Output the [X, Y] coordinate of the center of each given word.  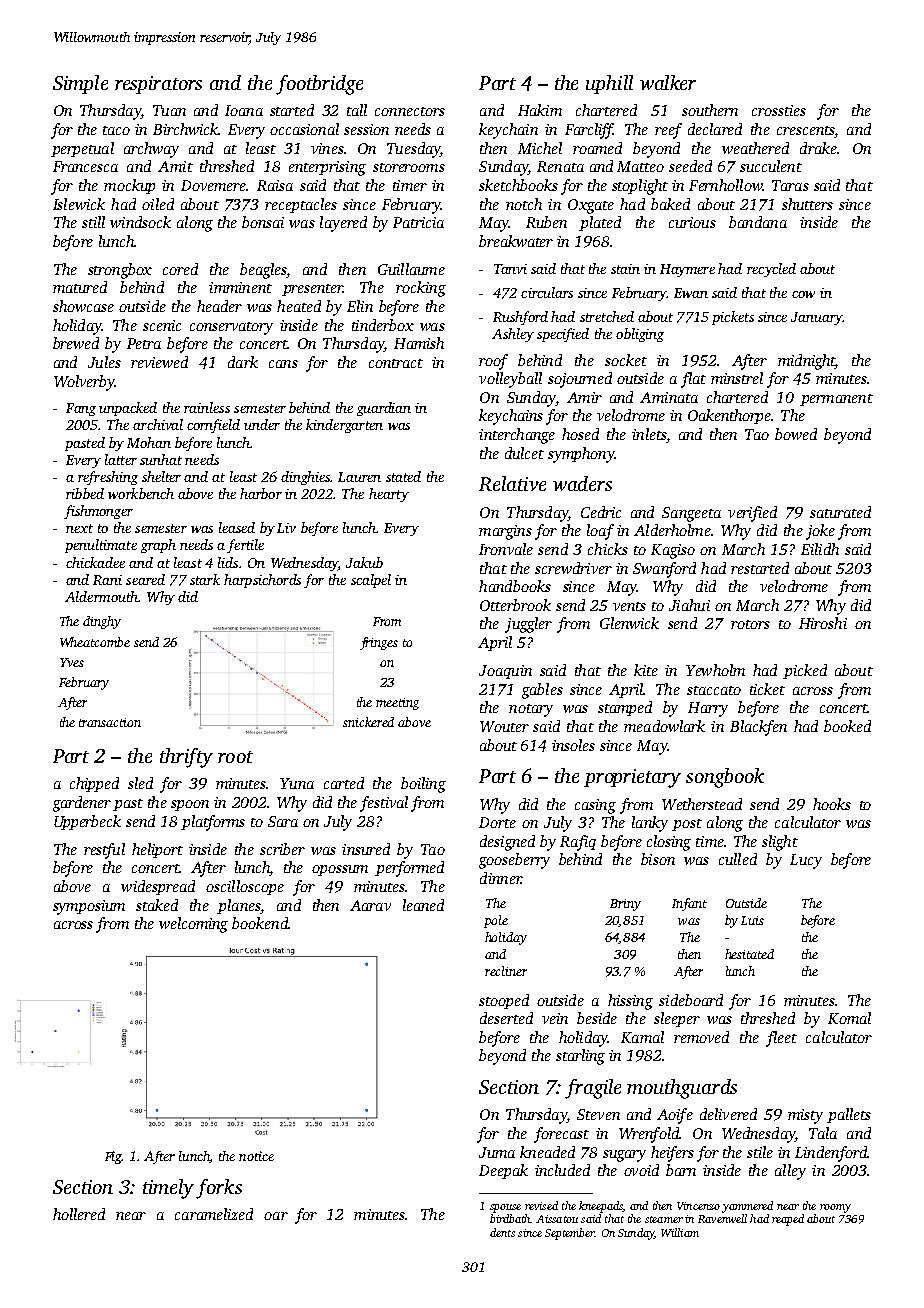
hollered [79, 1214]
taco [116, 130]
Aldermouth [101, 596]
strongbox [120, 271]
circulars [547, 292]
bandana [758, 222]
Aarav [370, 905]
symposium [89, 907]
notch [524, 204]
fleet [781, 1039]
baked [670, 204]
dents [502, 1232]
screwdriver [573, 568]
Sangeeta [691, 514]
